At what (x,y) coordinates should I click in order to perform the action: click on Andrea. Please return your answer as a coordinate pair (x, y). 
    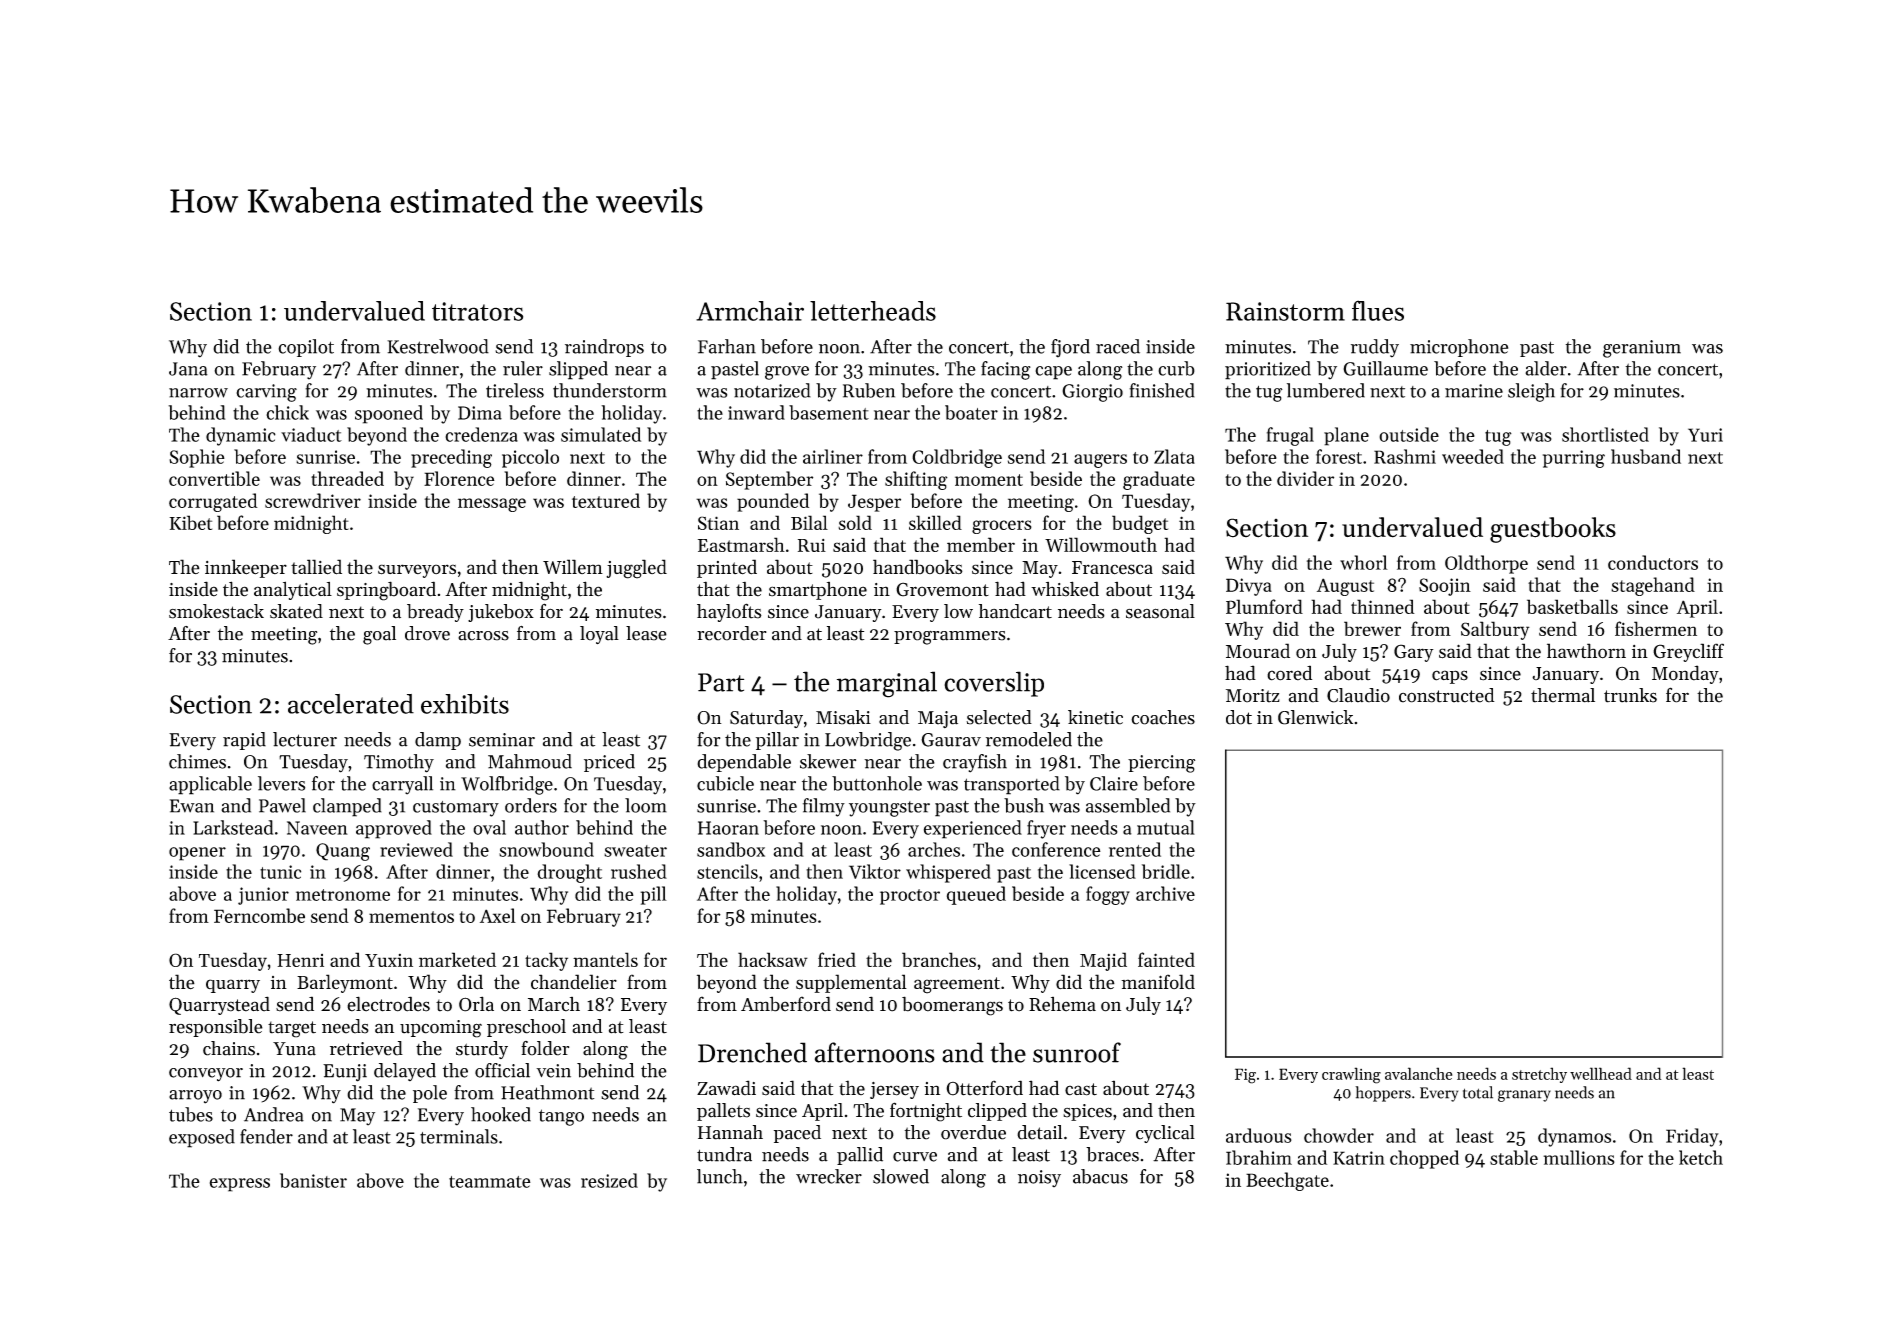
    Looking at the image, I should click on (274, 1114).
